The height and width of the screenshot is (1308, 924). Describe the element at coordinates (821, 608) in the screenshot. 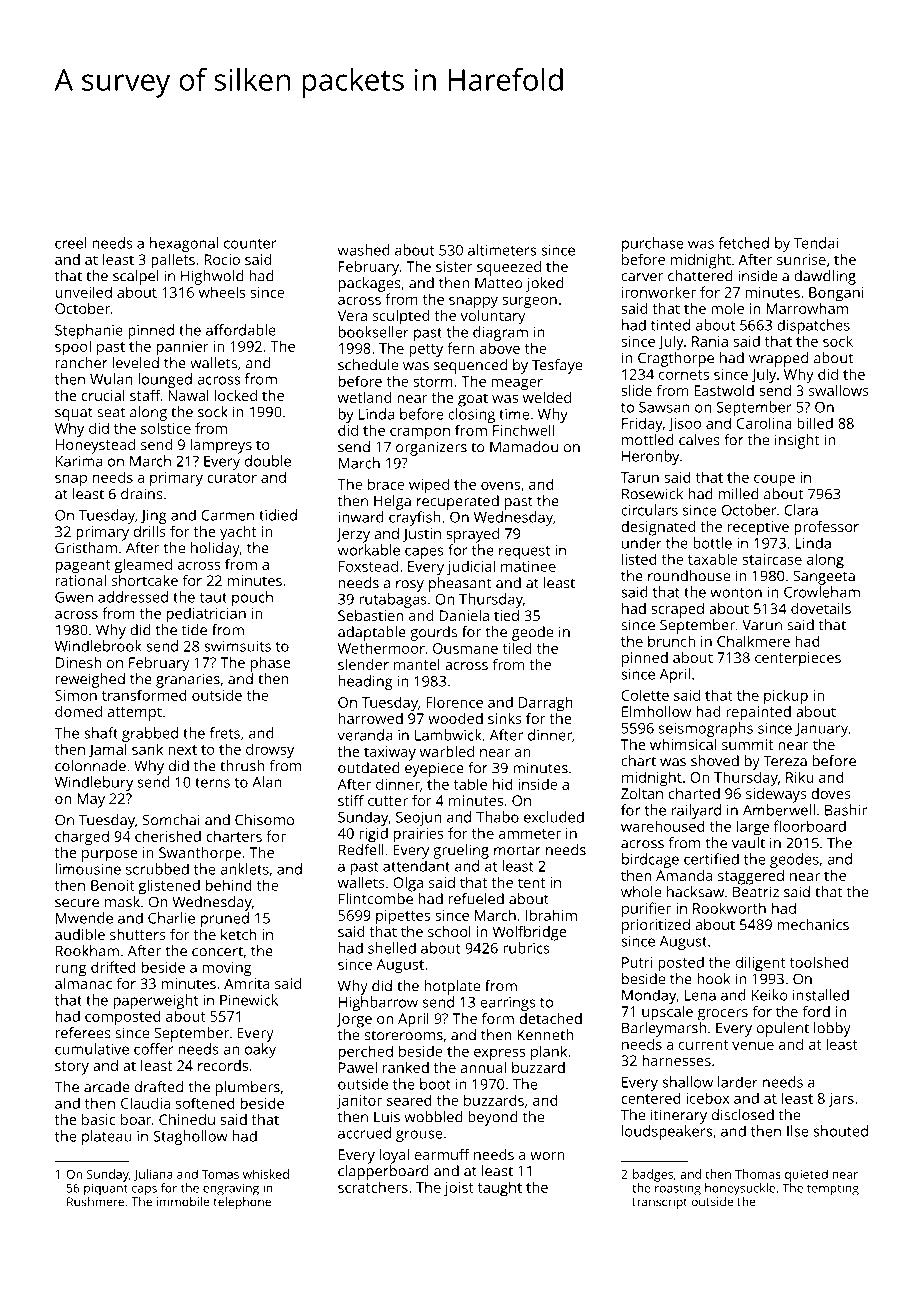

I see `dovetails` at that location.
